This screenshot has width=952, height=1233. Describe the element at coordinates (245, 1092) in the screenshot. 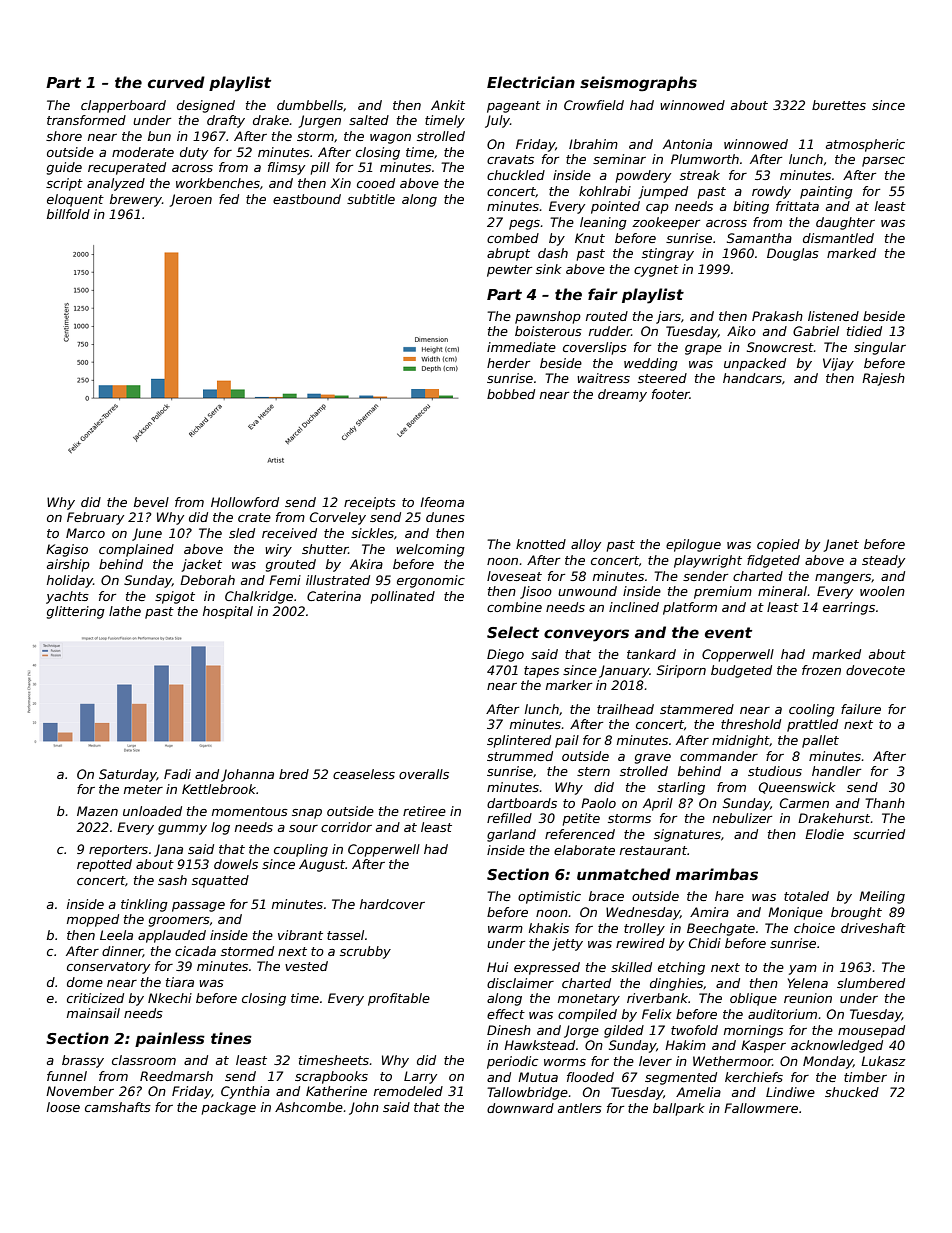

I see `Cynthia` at that location.
